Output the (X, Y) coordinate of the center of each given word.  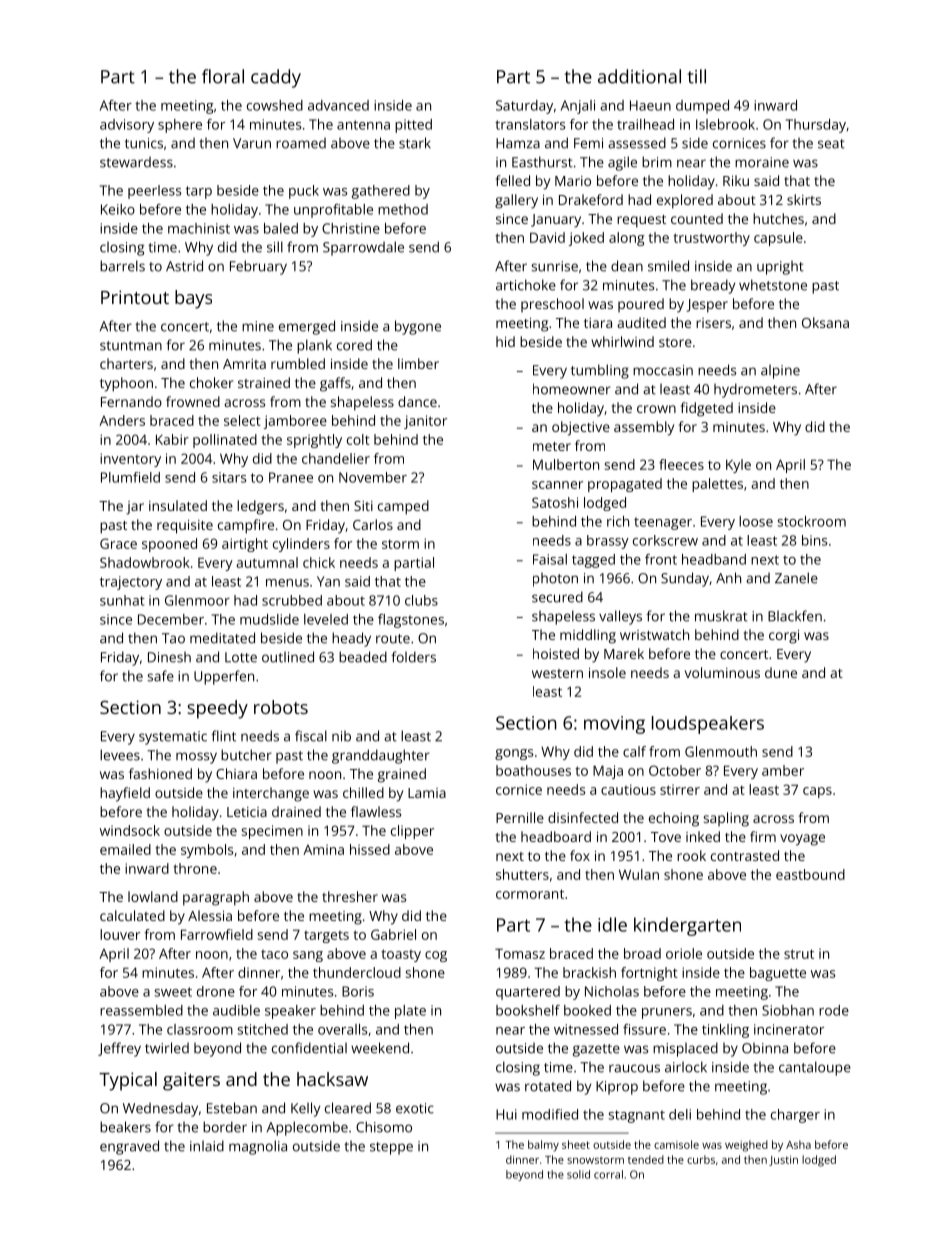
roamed (301, 143)
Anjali (578, 107)
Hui (506, 1114)
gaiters (191, 1081)
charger (795, 1116)
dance (417, 401)
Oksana (825, 322)
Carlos (373, 524)
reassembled (141, 1010)
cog (436, 956)
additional (639, 76)
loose (756, 521)
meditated (222, 638)
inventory (130, 460)
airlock (686, 1067)
